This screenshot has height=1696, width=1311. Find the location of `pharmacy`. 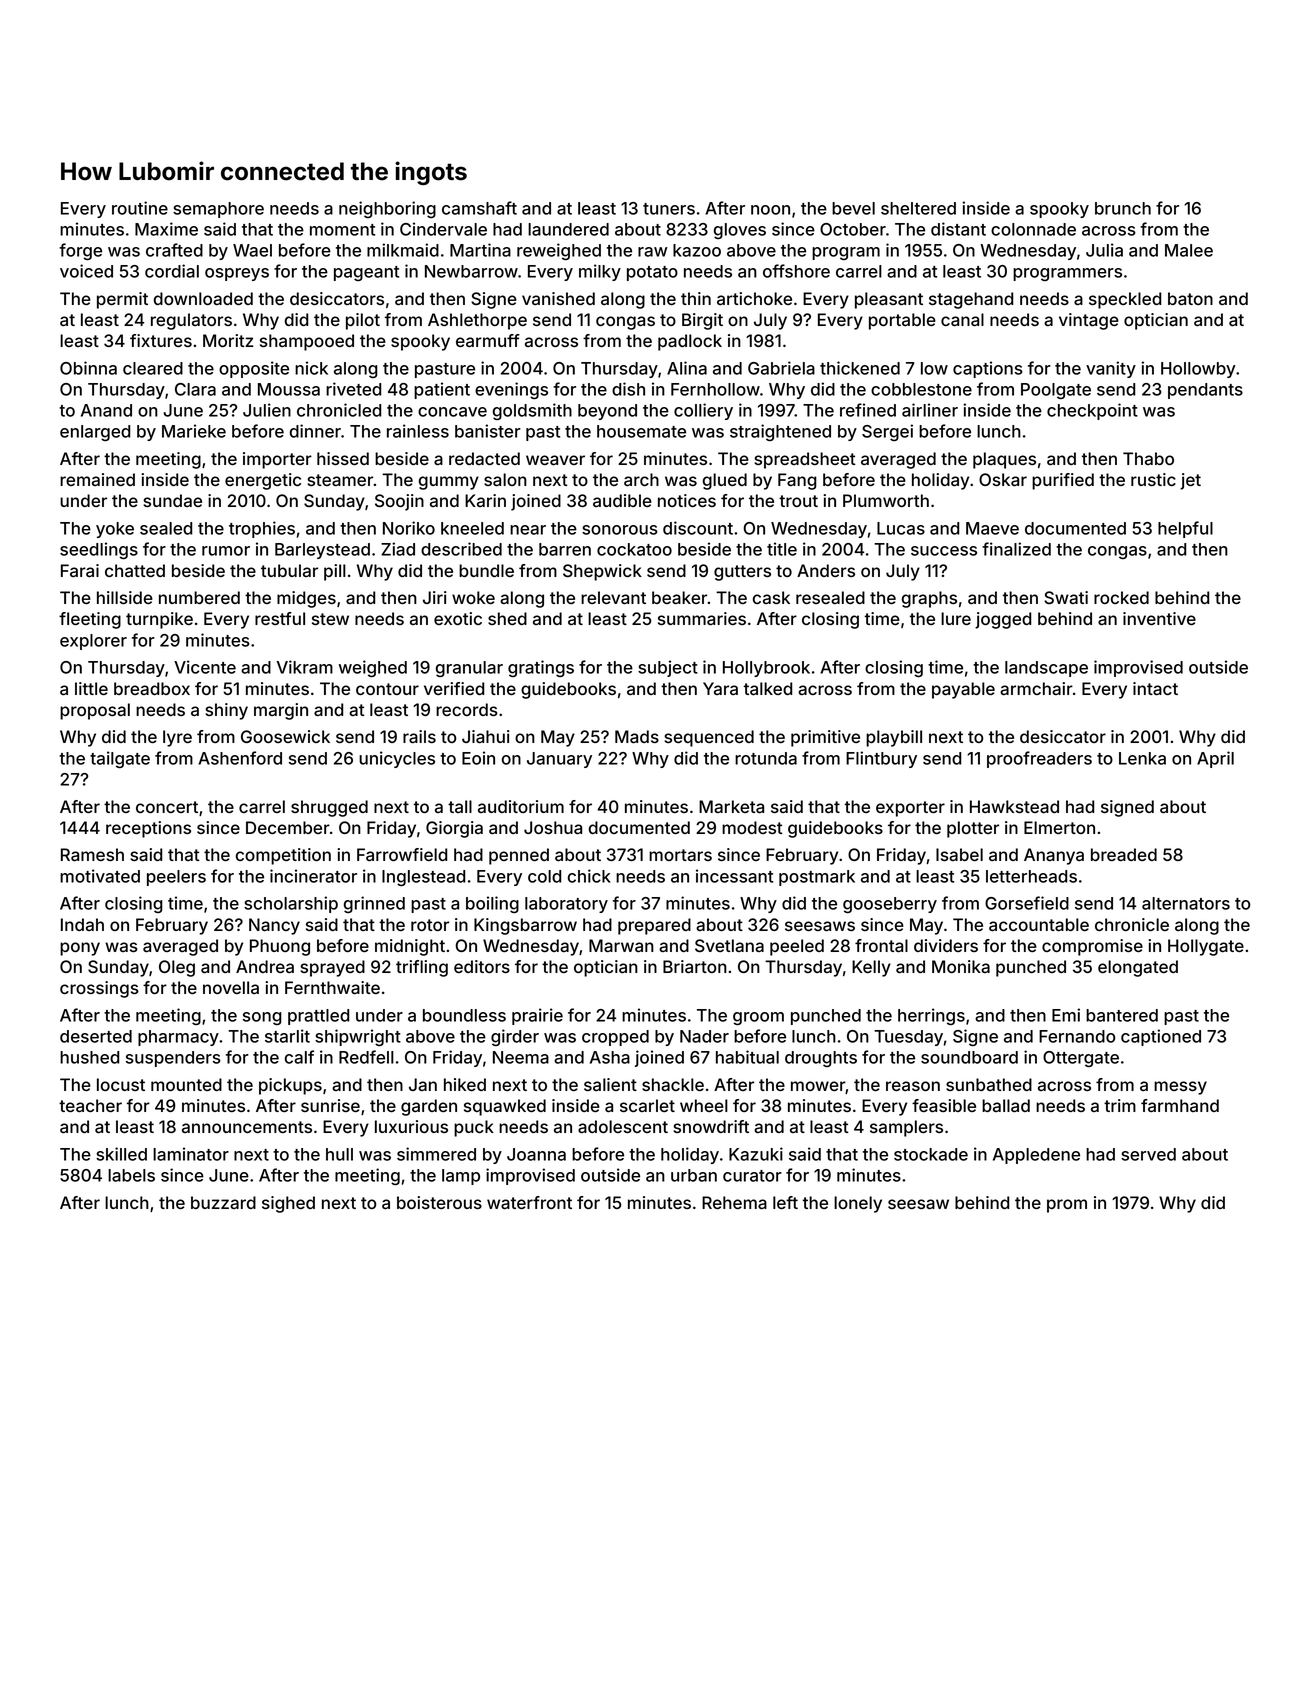

pharmacy is located at coordinates (178, 1038).
